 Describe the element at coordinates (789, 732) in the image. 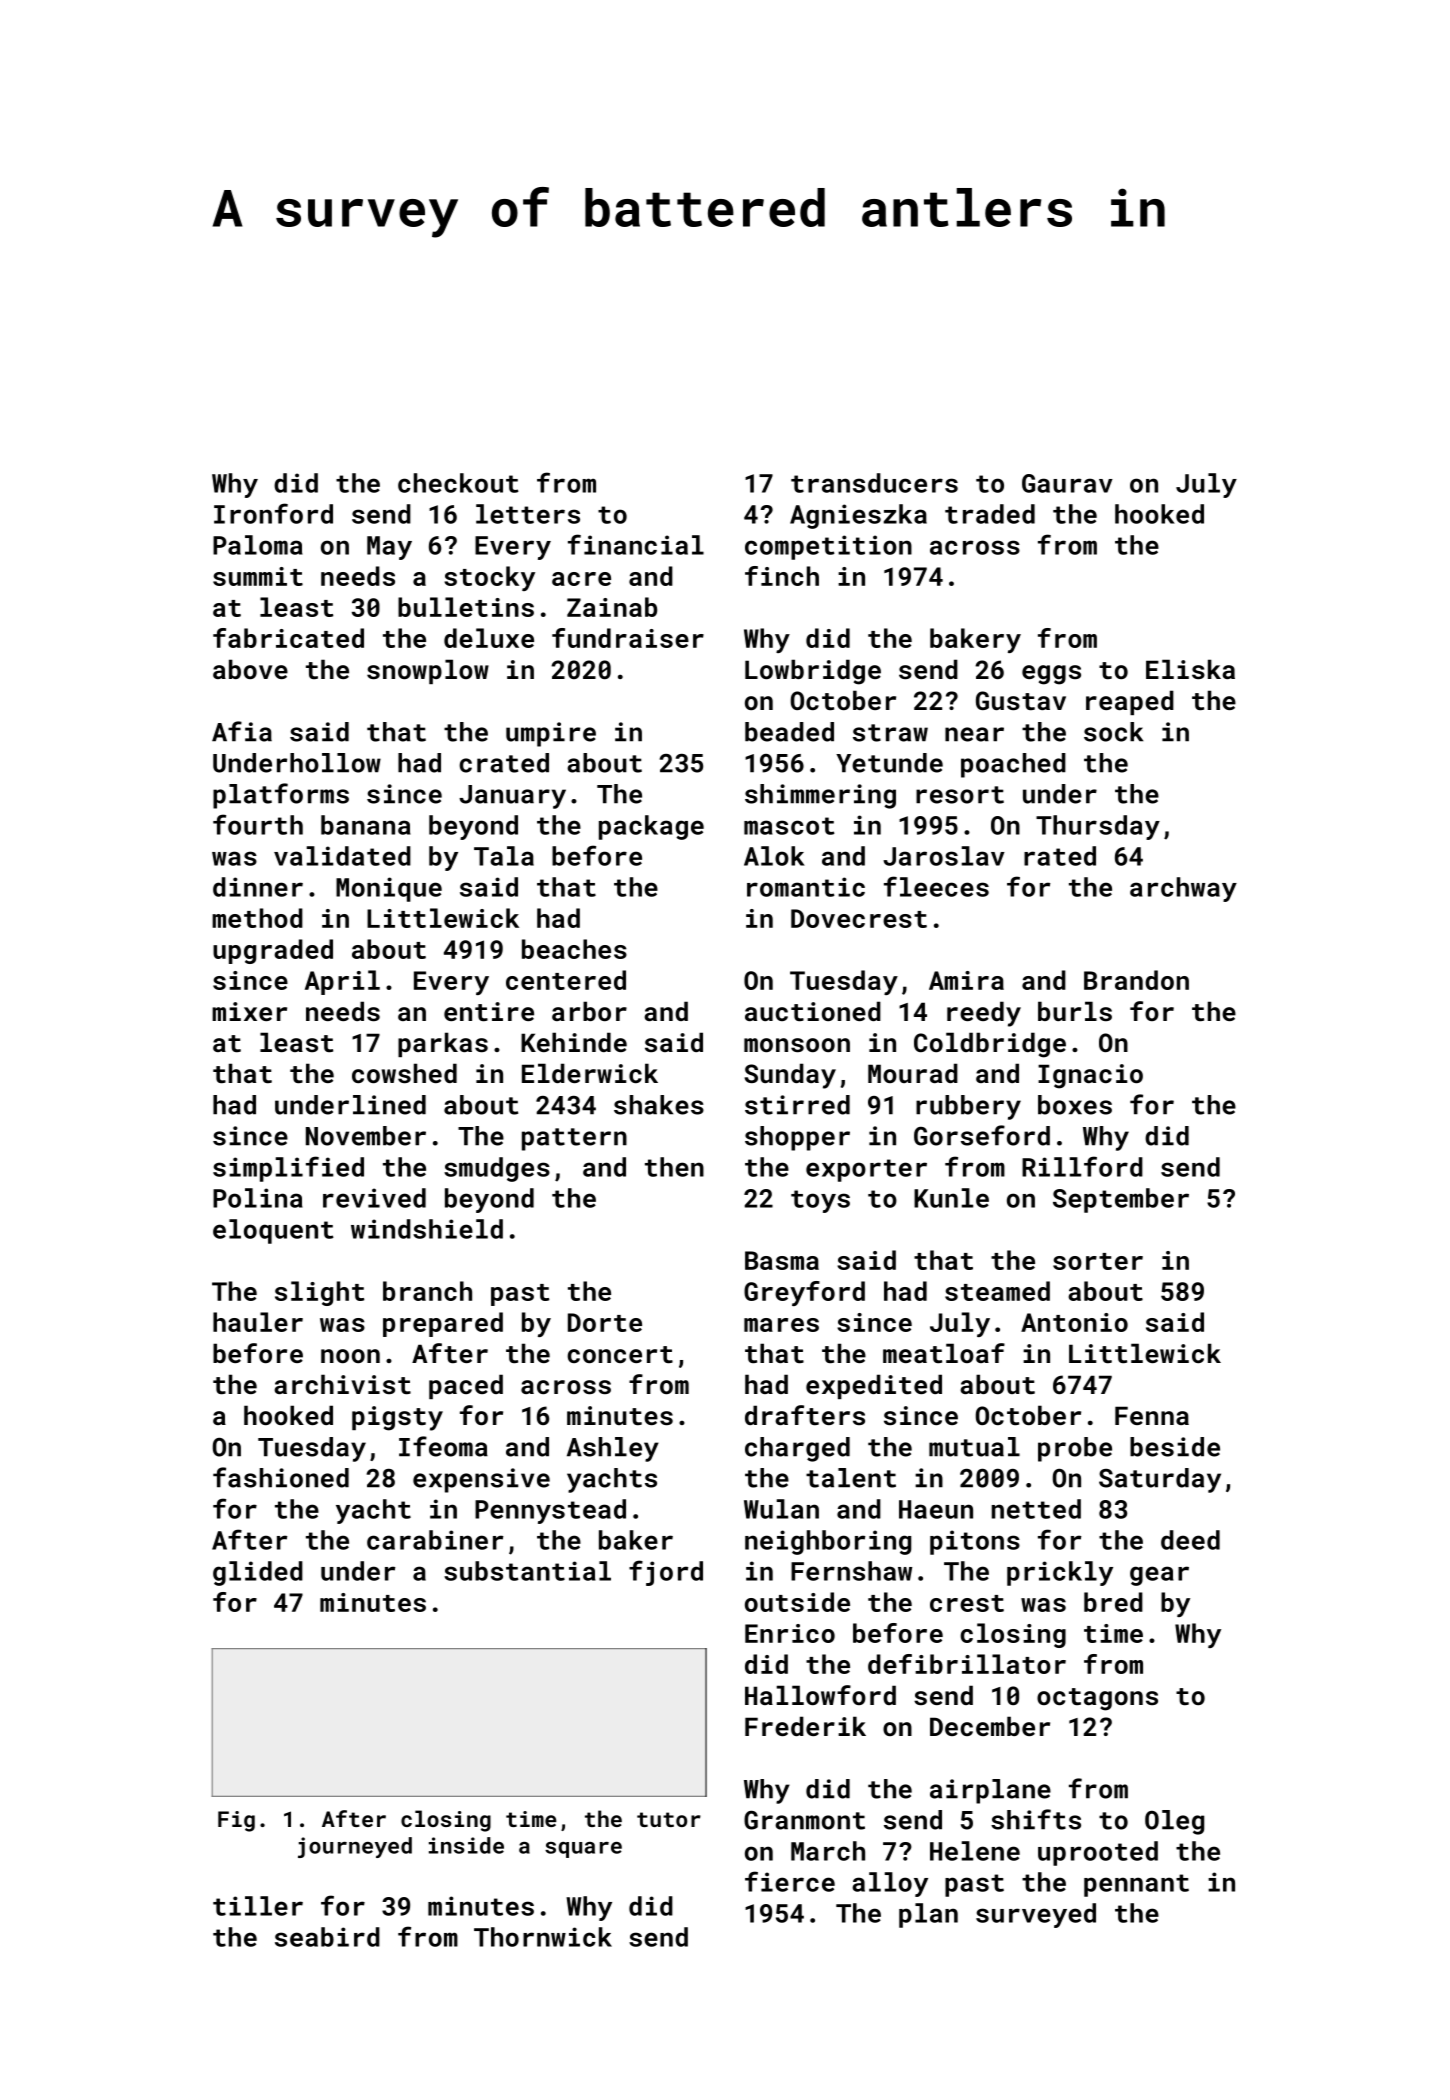

I see `beaded` at that location.
